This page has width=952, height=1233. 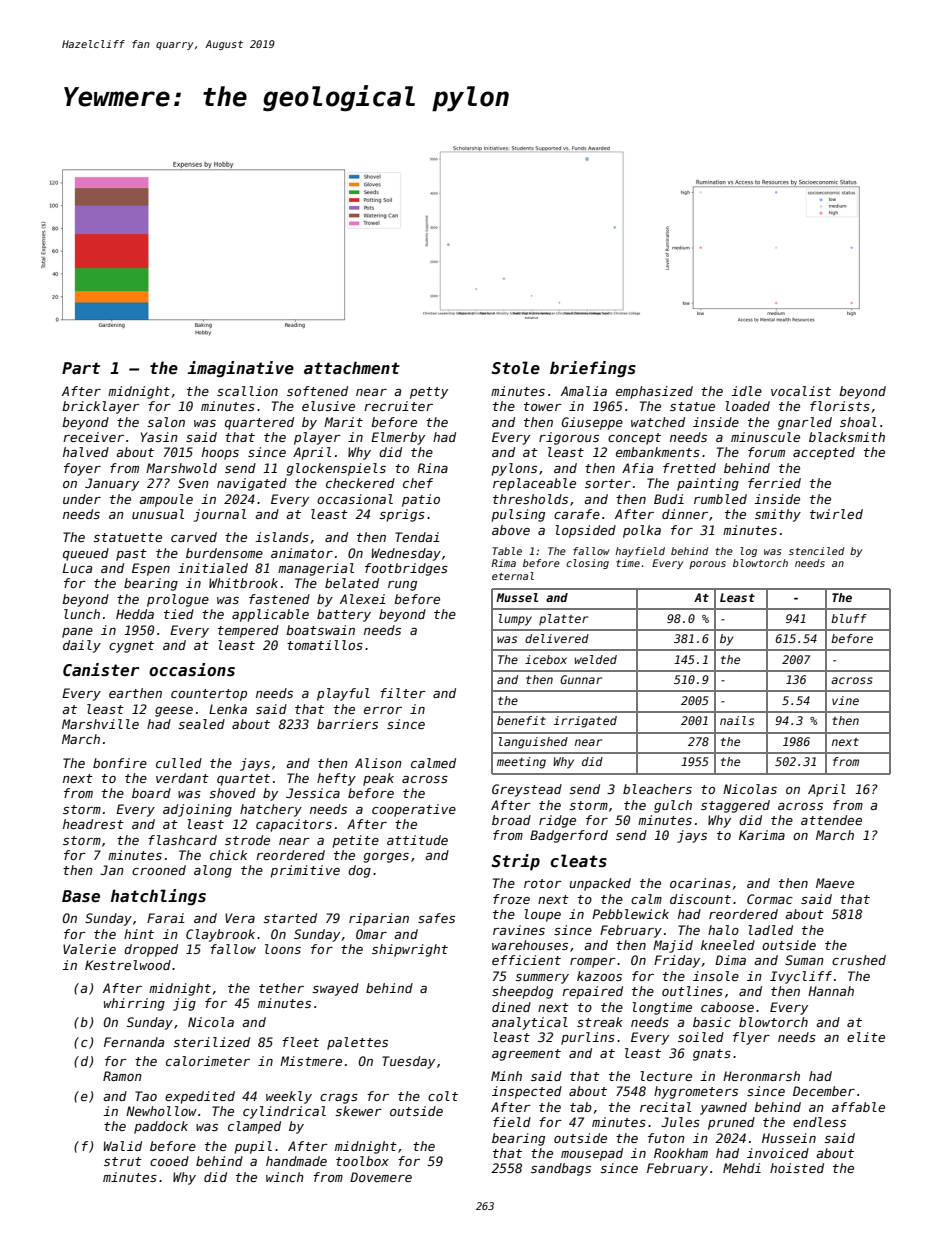 I want to click on strut, so click(x=123, y=1161).
